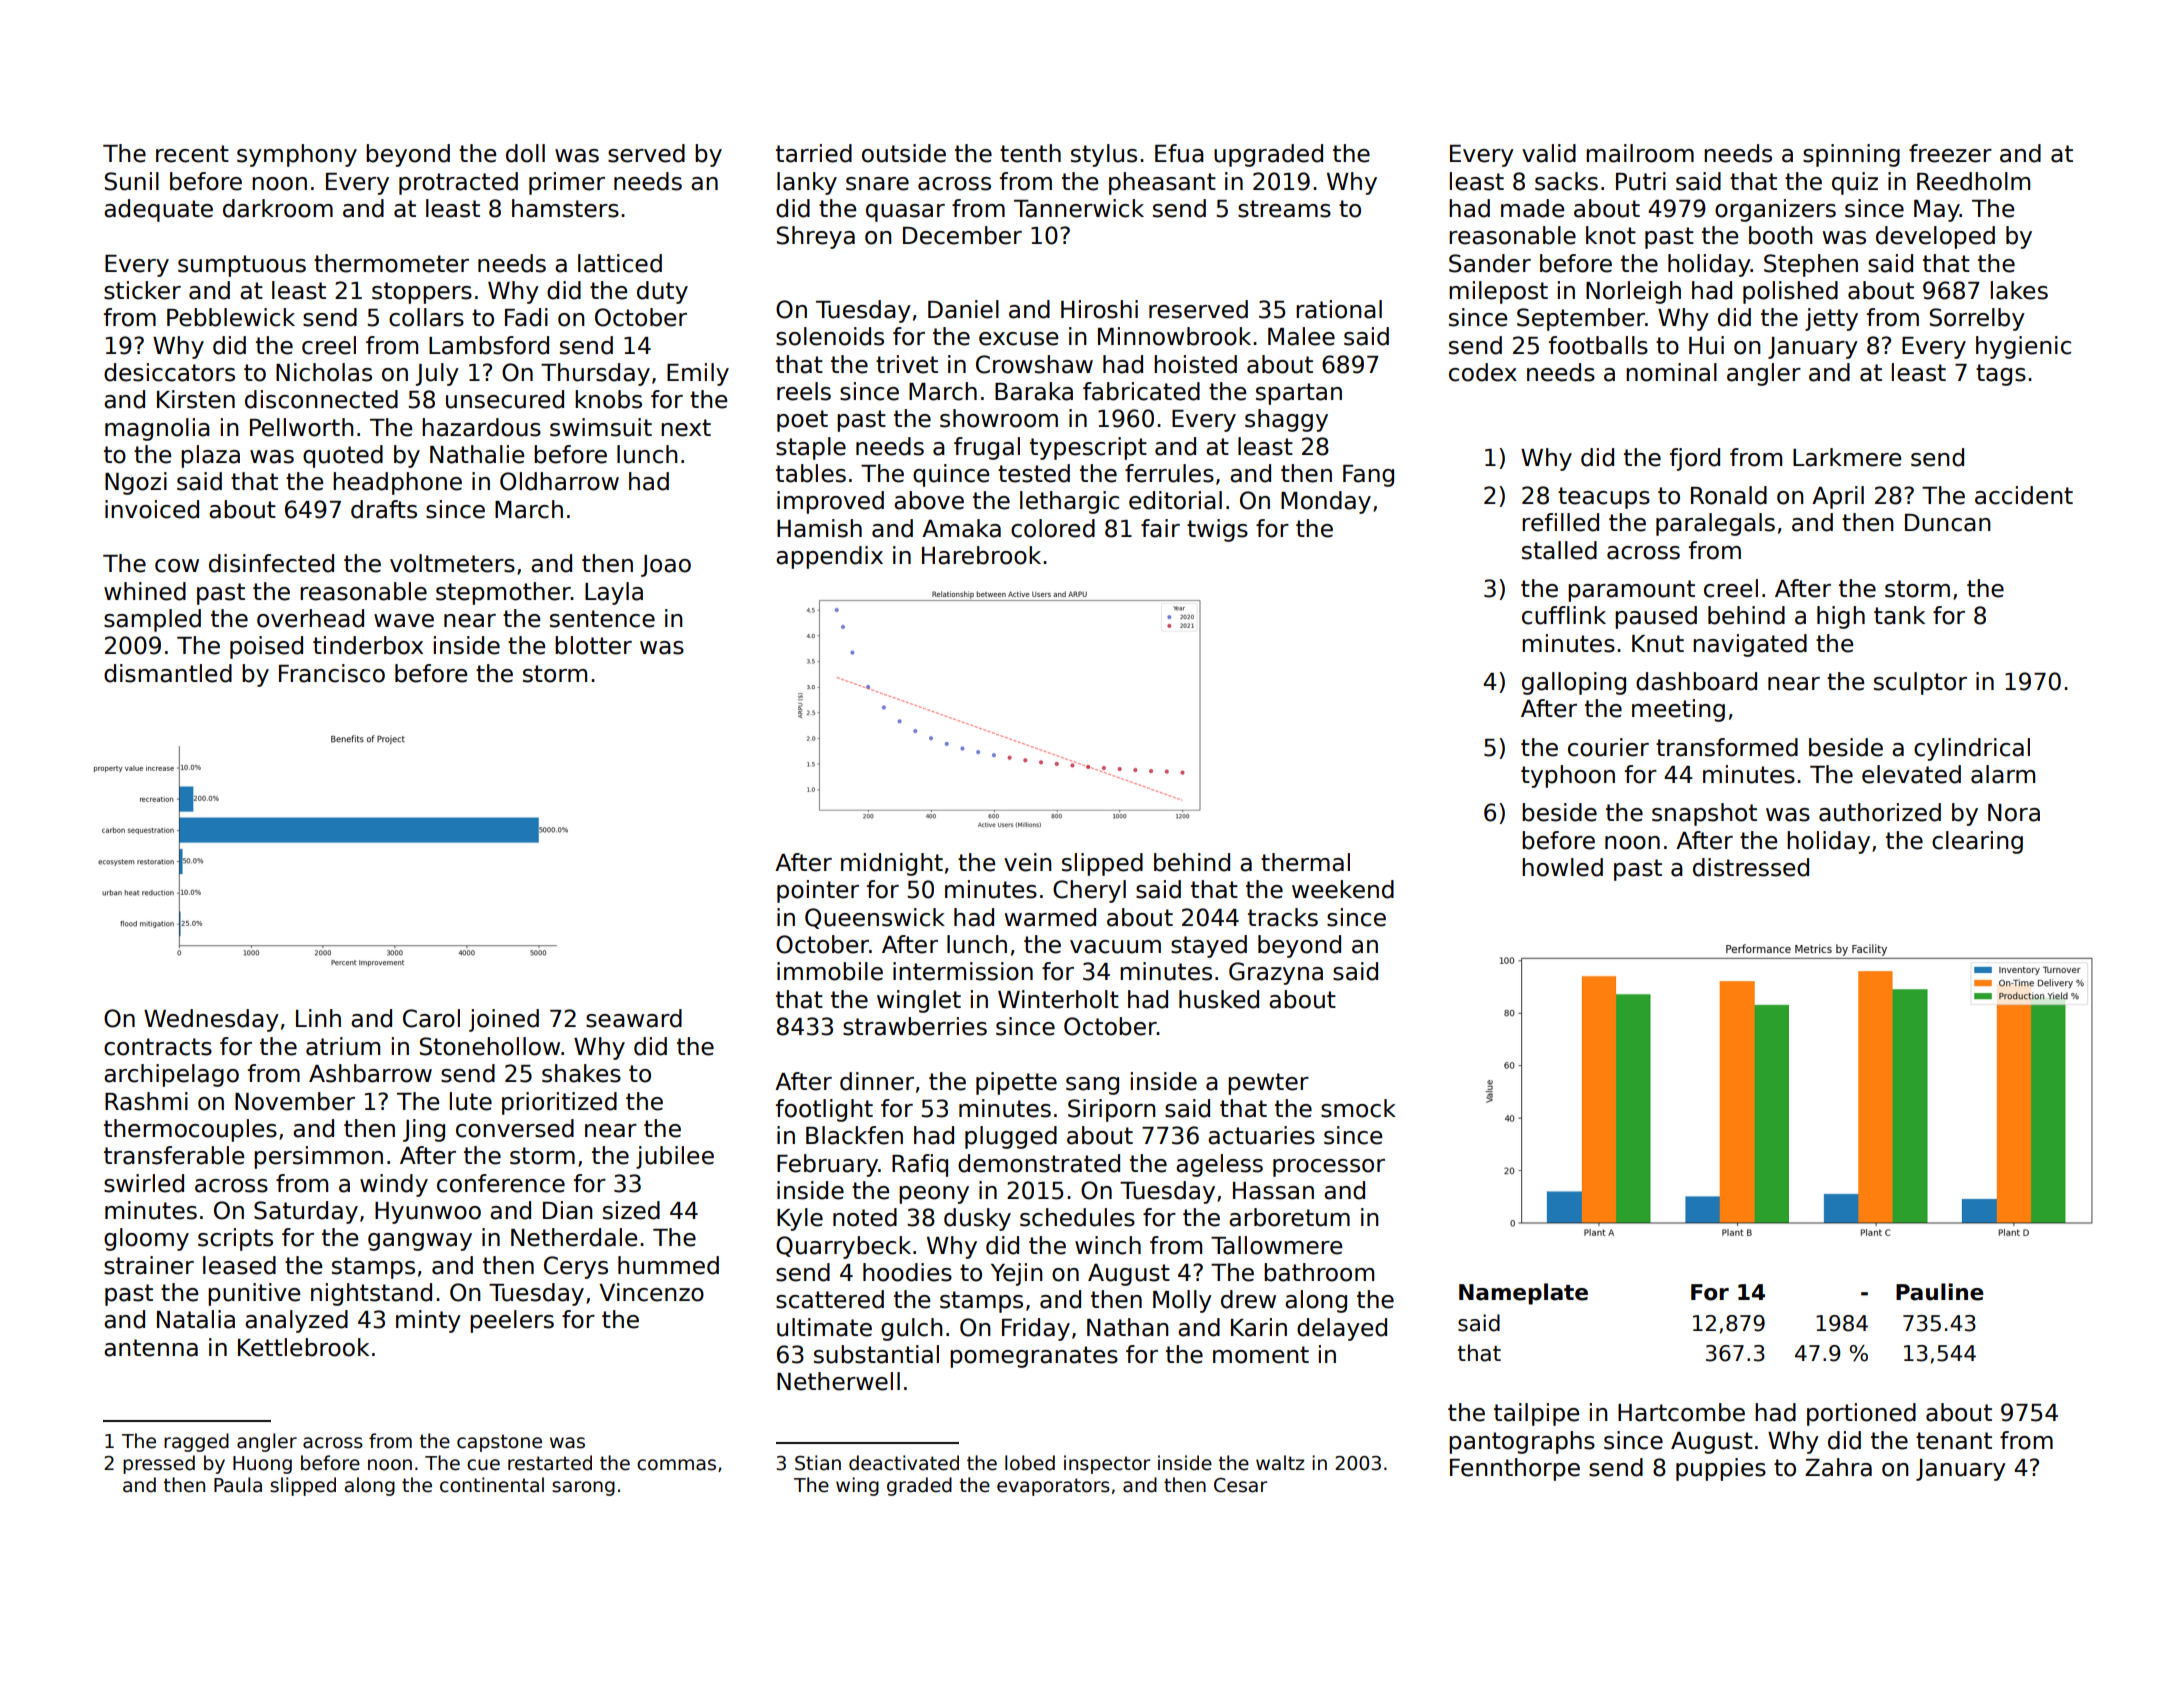 The image size is (2178, 1683). I want to click on Linh, so click(318, 1018).
